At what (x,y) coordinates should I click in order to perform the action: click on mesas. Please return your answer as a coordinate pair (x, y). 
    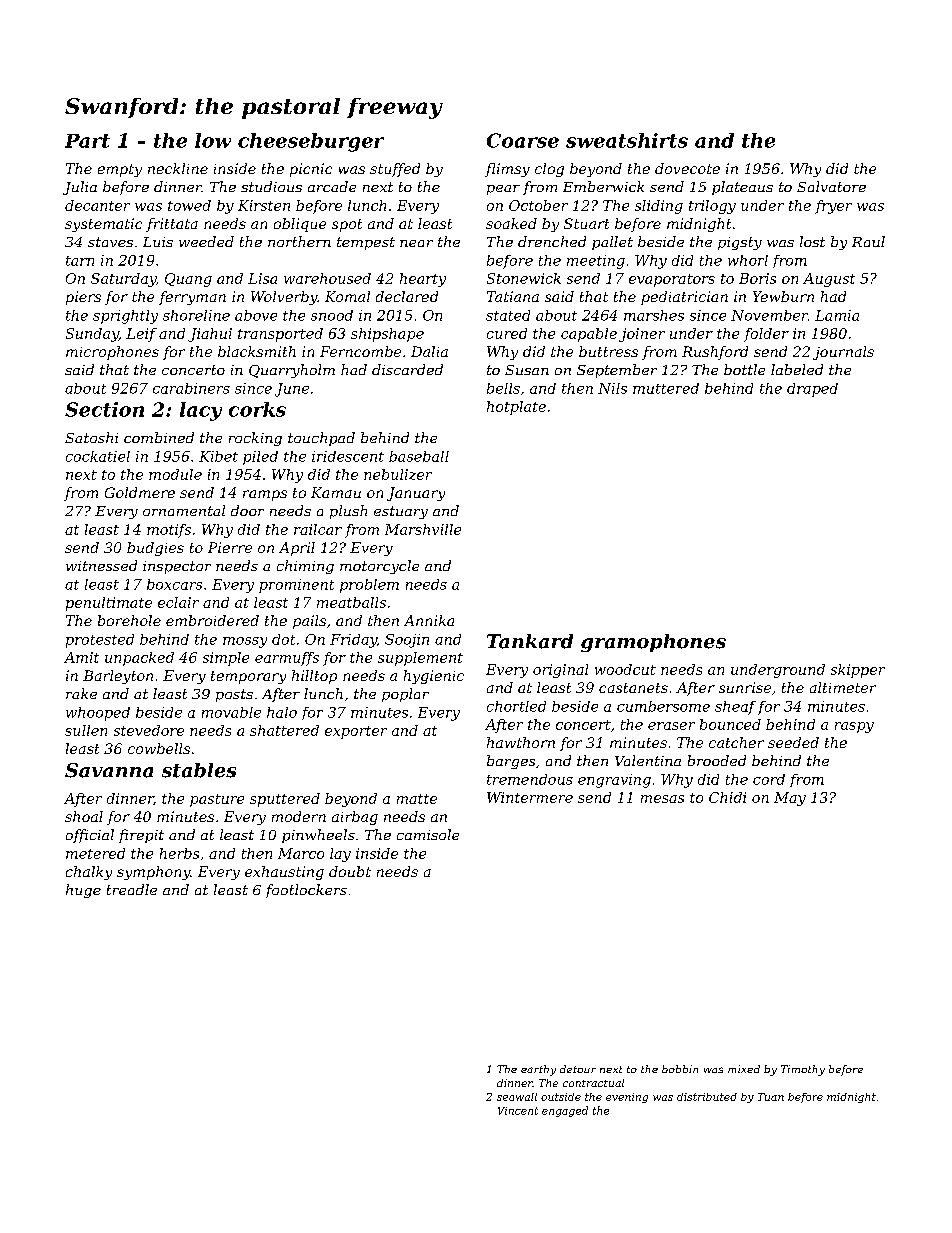
    Looking at the image, I should click on (662, 799).
